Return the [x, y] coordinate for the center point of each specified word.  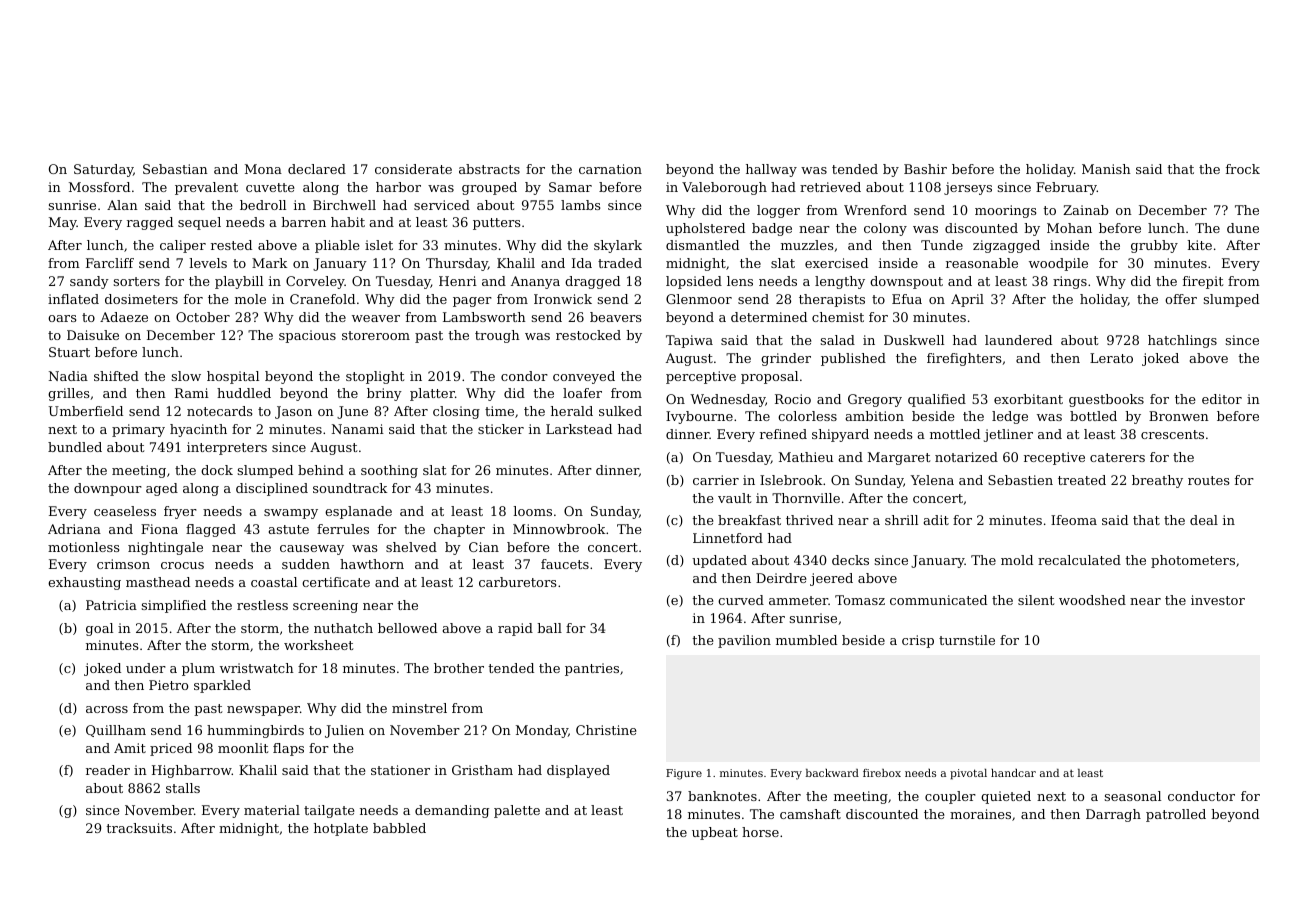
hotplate [341, 829]
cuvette [270, 187]
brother [459, 668]
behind [321, 470]
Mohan [1069, 228]
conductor [1201, 796]
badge [772, 229]
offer [1181, 299]
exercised [836, 263]
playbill [239, 282]
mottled [955, 434]
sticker [501, 429]
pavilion [744, 641]
